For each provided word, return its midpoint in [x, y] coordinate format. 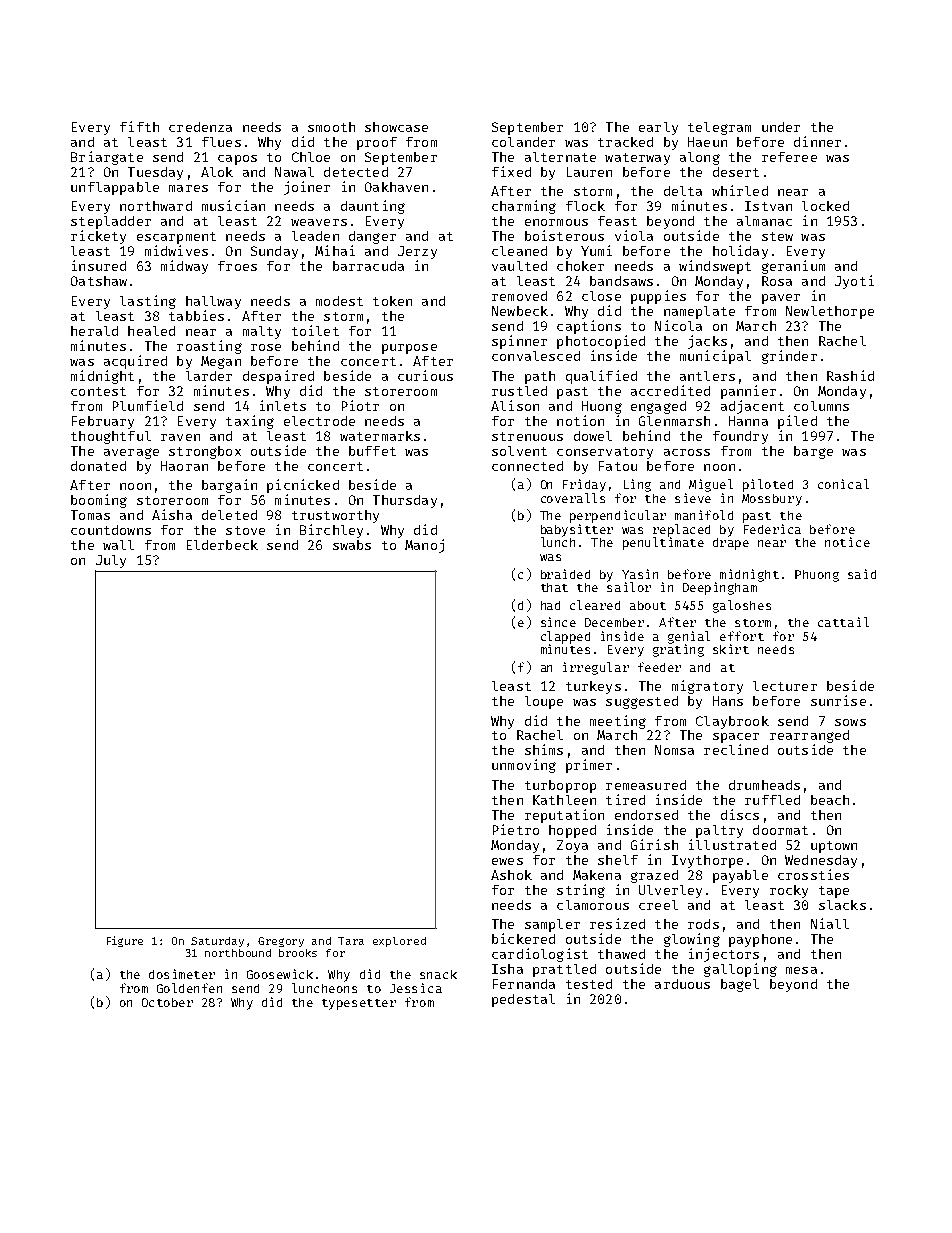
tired [625, 799]
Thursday [405, 501]
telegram [719, 128]
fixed [511, 171]
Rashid [850, 375]
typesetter [359, 1004]
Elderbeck [222, 545]
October [167, 1002]
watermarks [380, 436]
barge [813, 452]
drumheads [764, 785]
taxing [250, 422]
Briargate [107, 158]
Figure [125, 941]
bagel [740, 985]
